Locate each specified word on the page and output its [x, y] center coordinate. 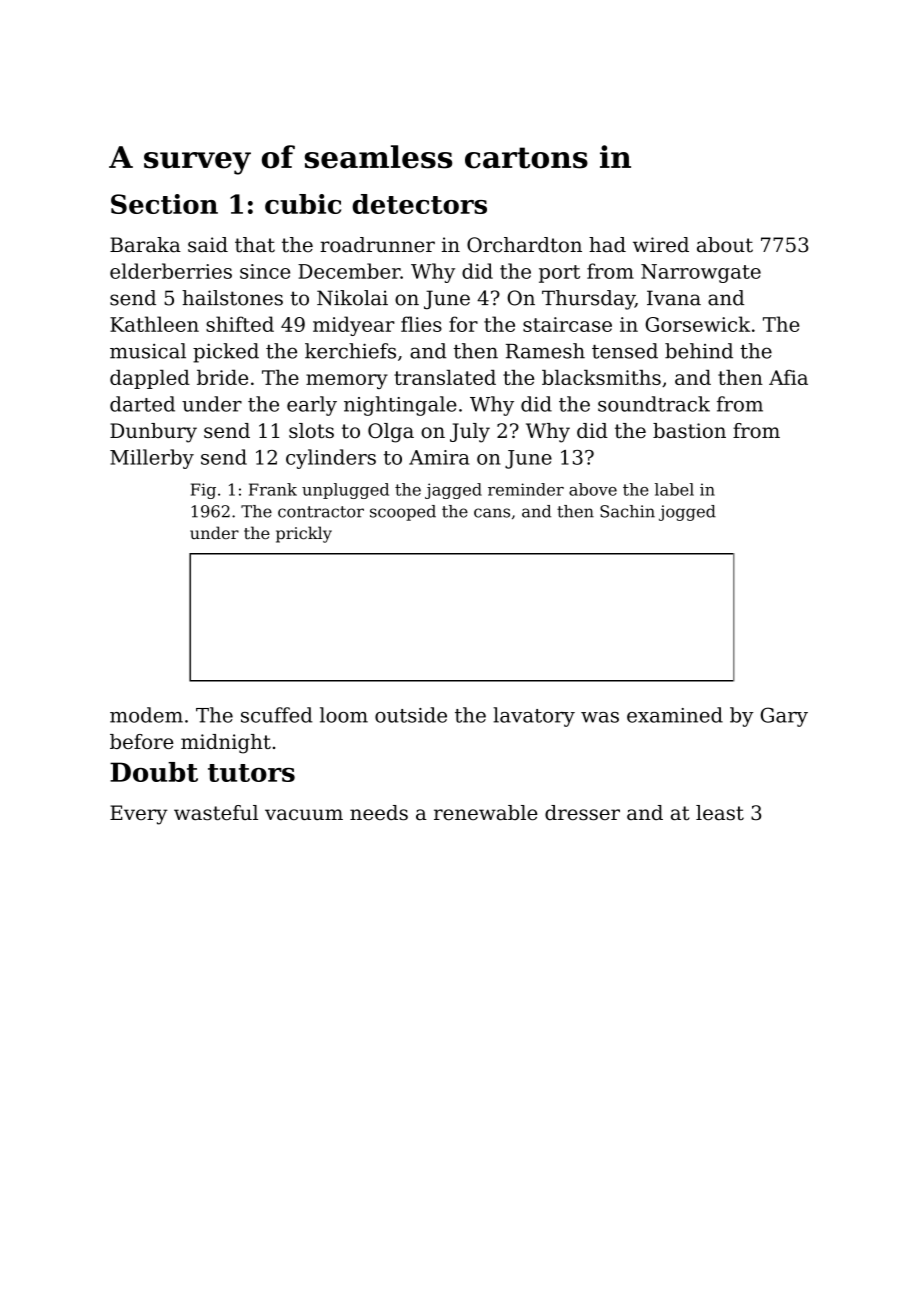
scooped [403, 513]
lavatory [534, 717]
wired [661, 245]
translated [445, 377]
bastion [689, 430]
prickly [304, 534]
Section [164, 204]
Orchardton [524, 245]
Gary [784, 717]
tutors [251, 773]
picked [226, 353]
